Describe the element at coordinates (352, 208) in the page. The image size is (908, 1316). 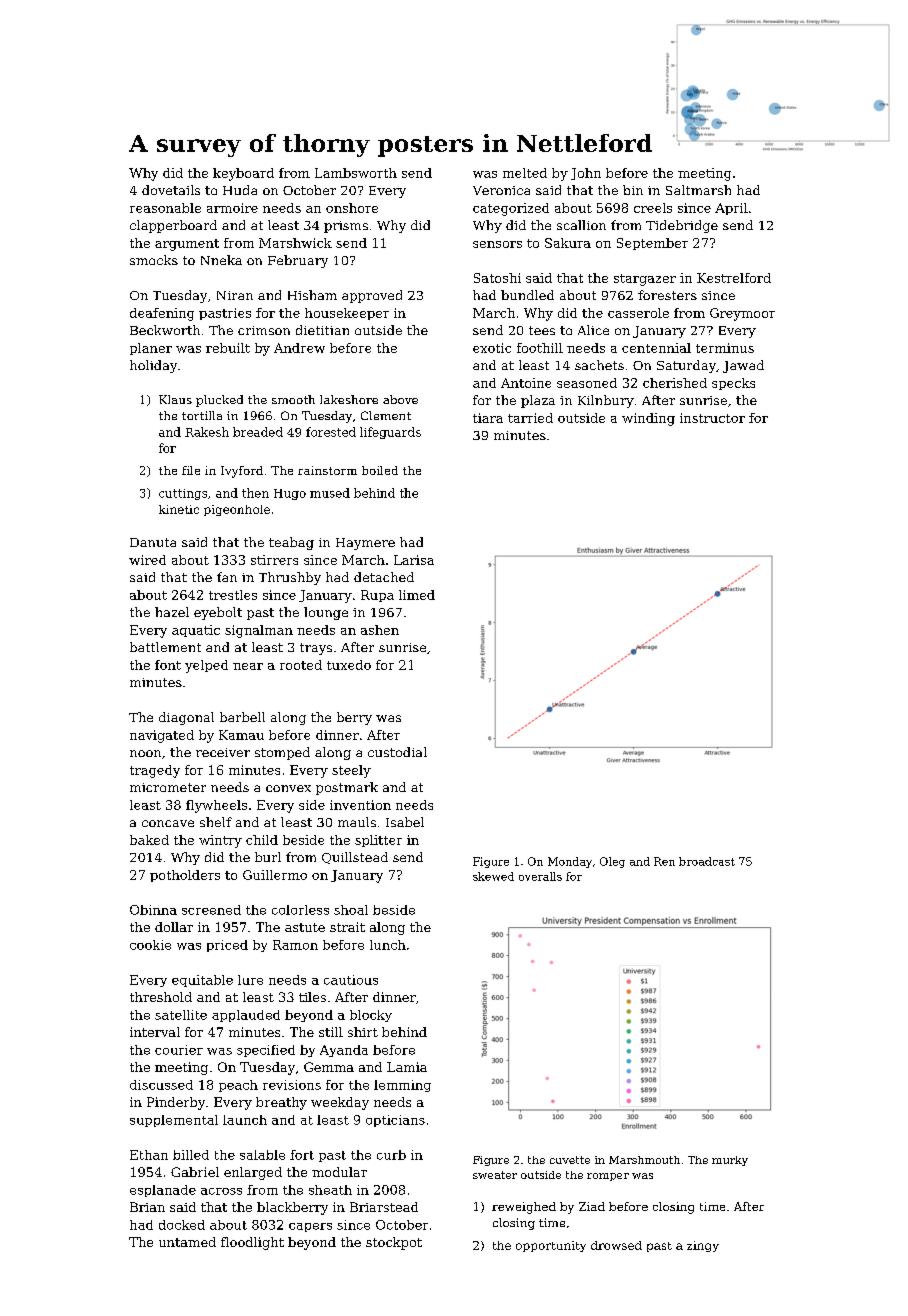
I see `onshore` at that location.
